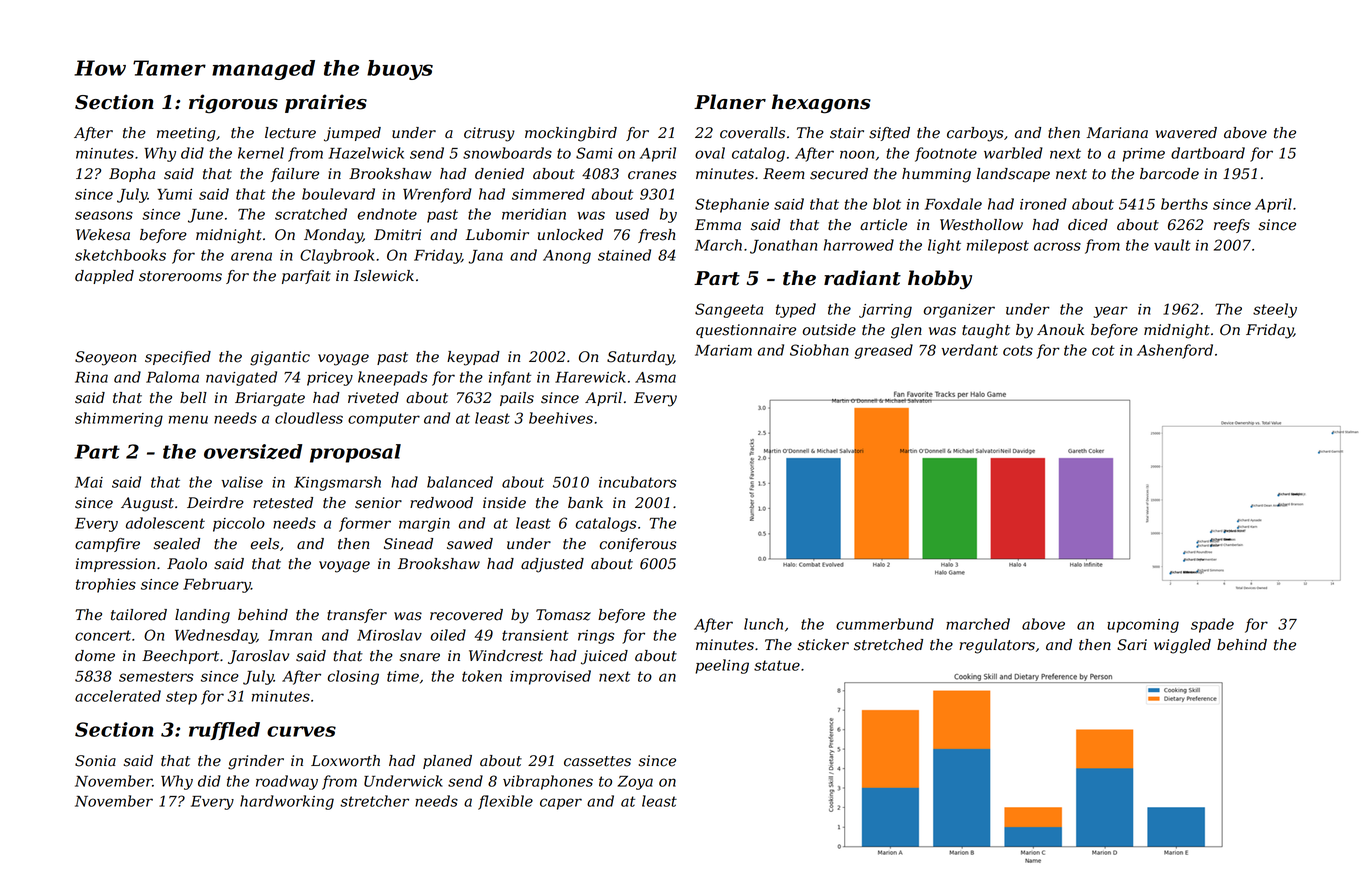 The height and width of the screenshot is (887, 1372). Describe the element at coordinates (730, 102) in the screenshot. I see `Planer` at that location.
